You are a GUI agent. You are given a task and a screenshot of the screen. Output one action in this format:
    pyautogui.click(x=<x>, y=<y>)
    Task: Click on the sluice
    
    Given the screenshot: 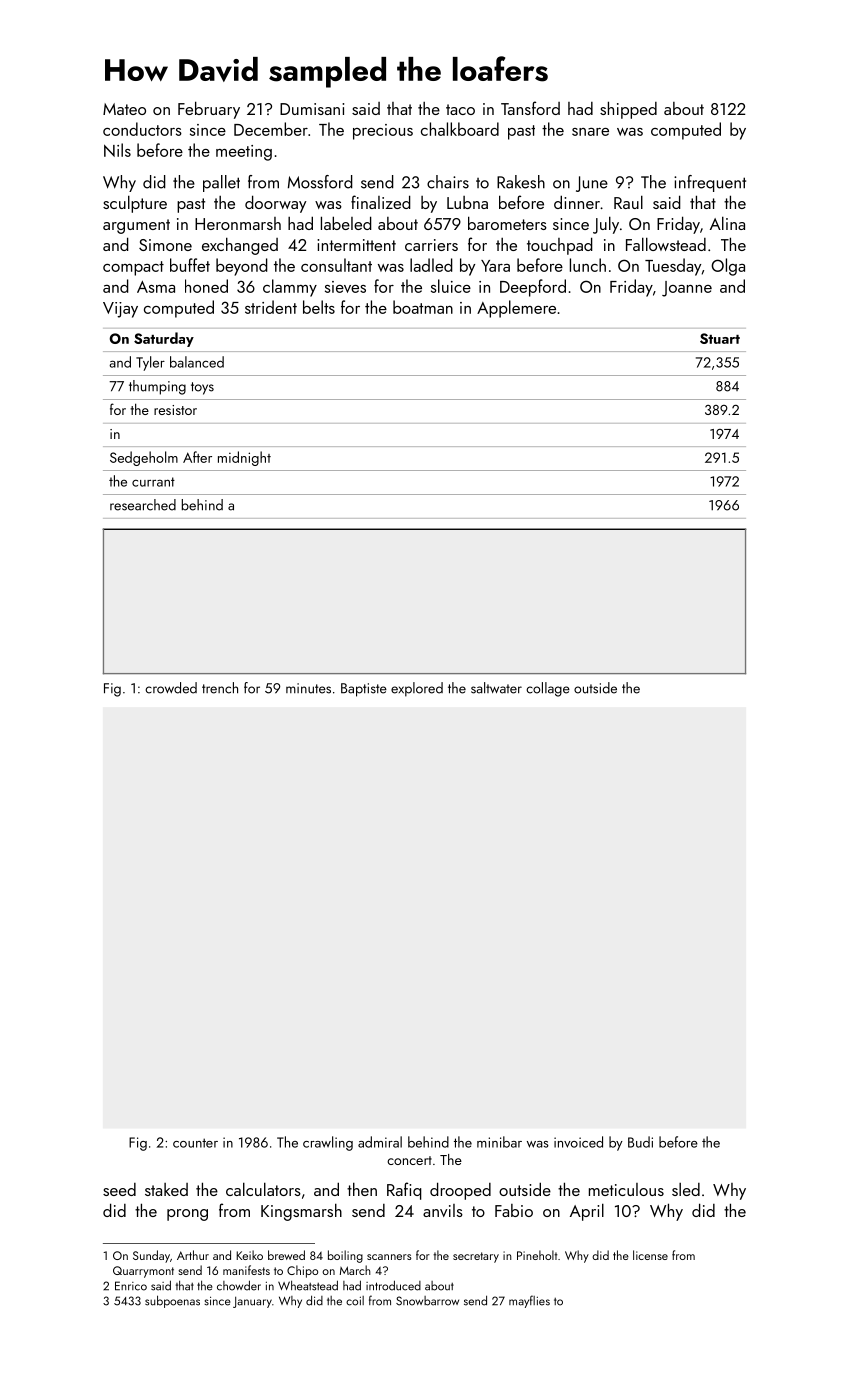 What is the action you would take?
    pyautogui.click(x=451, y=286)
